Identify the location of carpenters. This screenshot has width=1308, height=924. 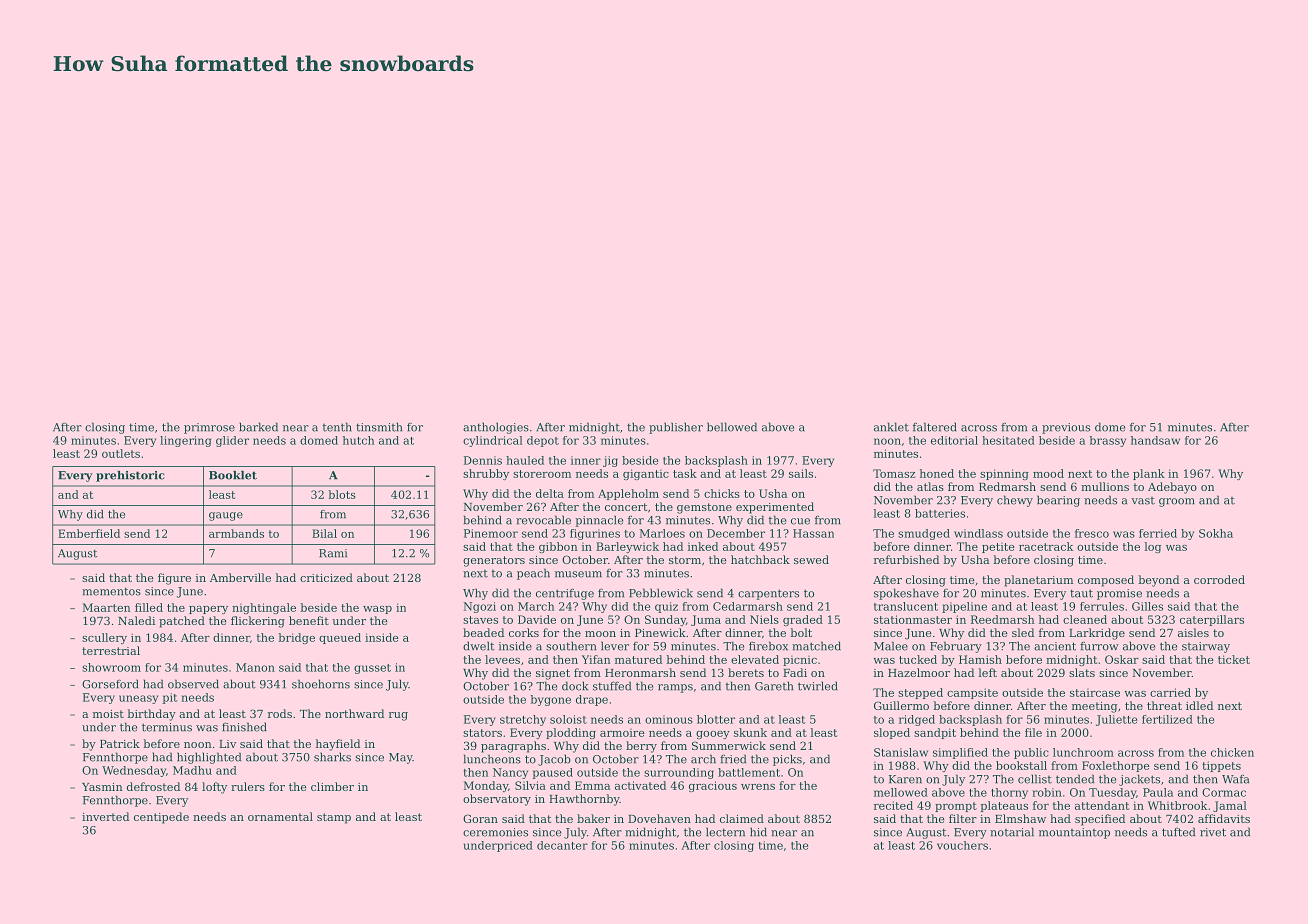
(768, 594).
